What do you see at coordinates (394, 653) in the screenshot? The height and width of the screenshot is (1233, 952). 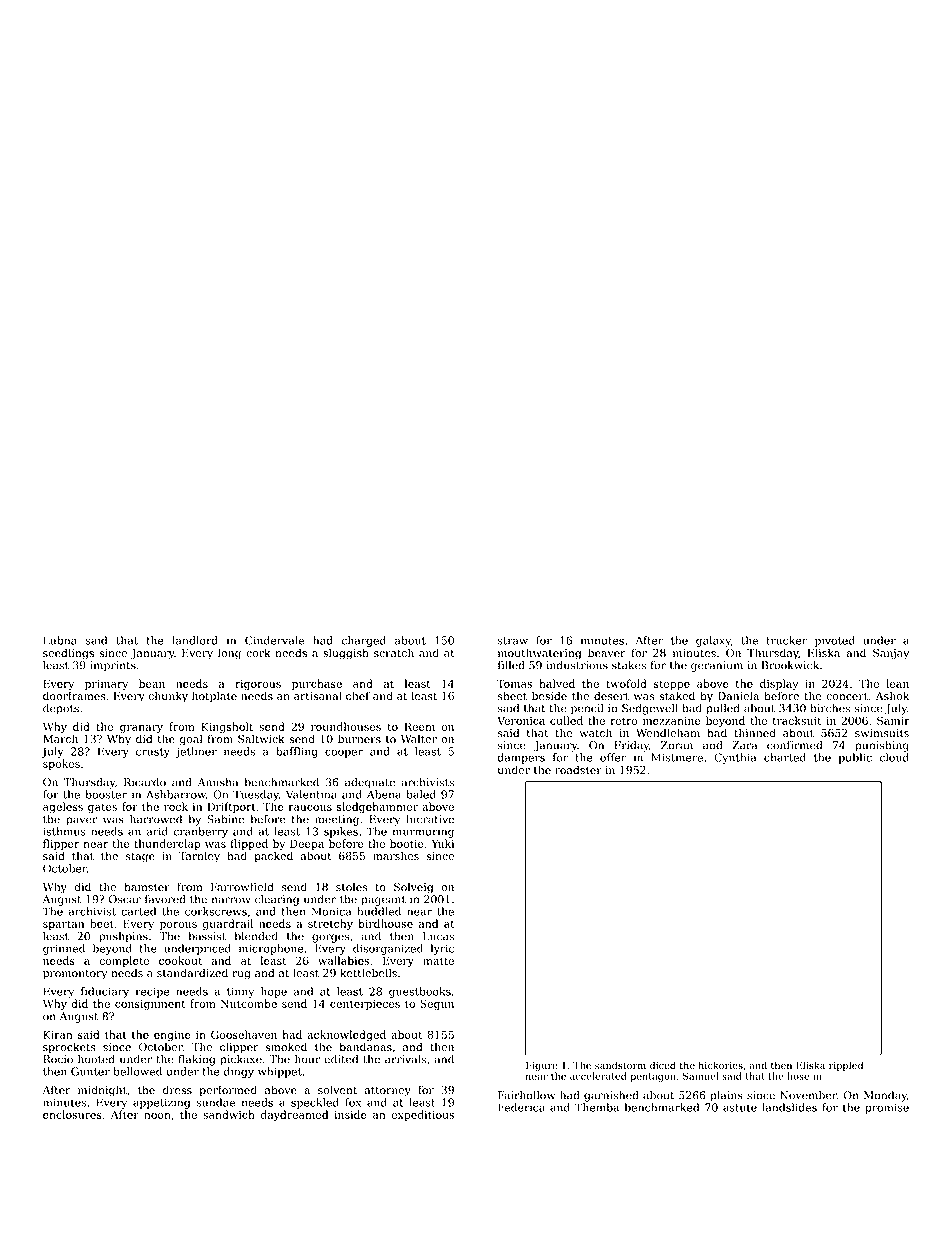 I see `scratch` at bounding box center [394, 653].
